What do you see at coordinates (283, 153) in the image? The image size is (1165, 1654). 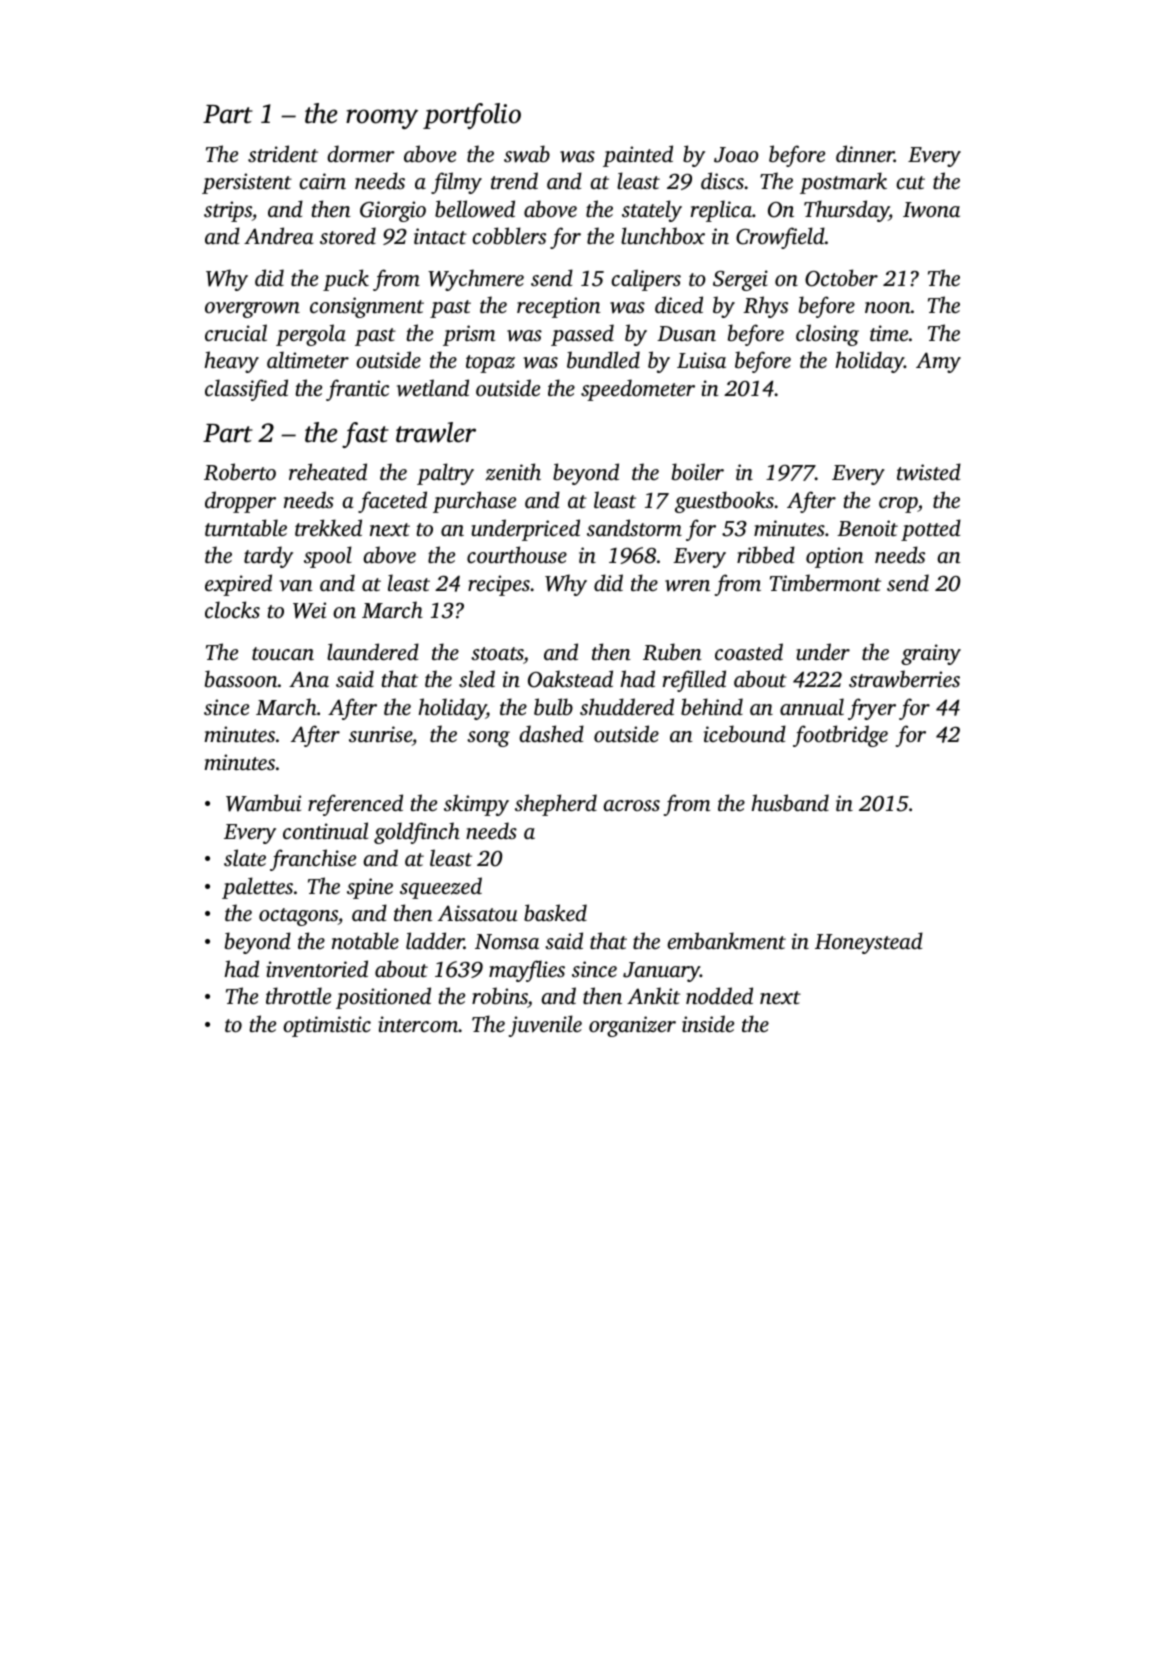 I see `strident` at bounding box center [283, 153].
